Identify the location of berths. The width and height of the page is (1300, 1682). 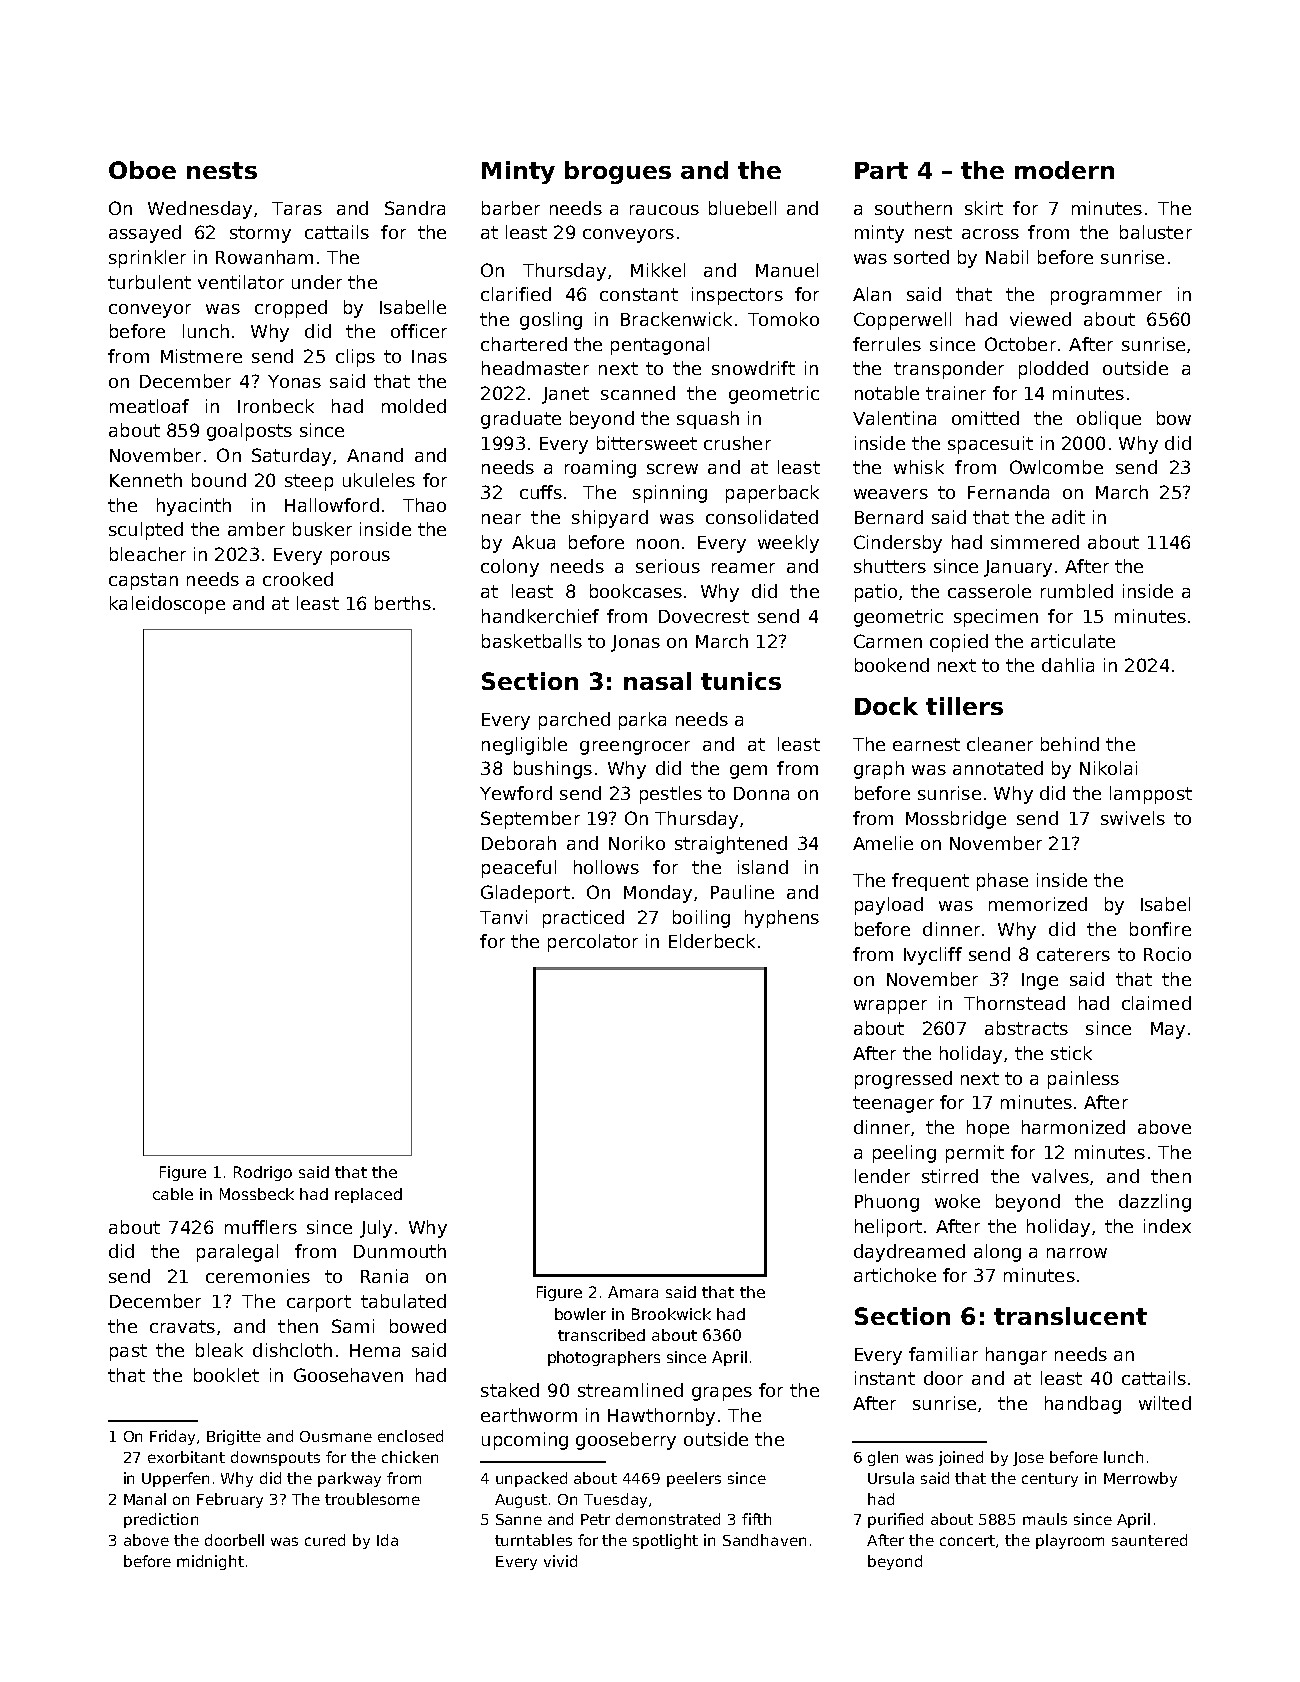
(403, 603).
